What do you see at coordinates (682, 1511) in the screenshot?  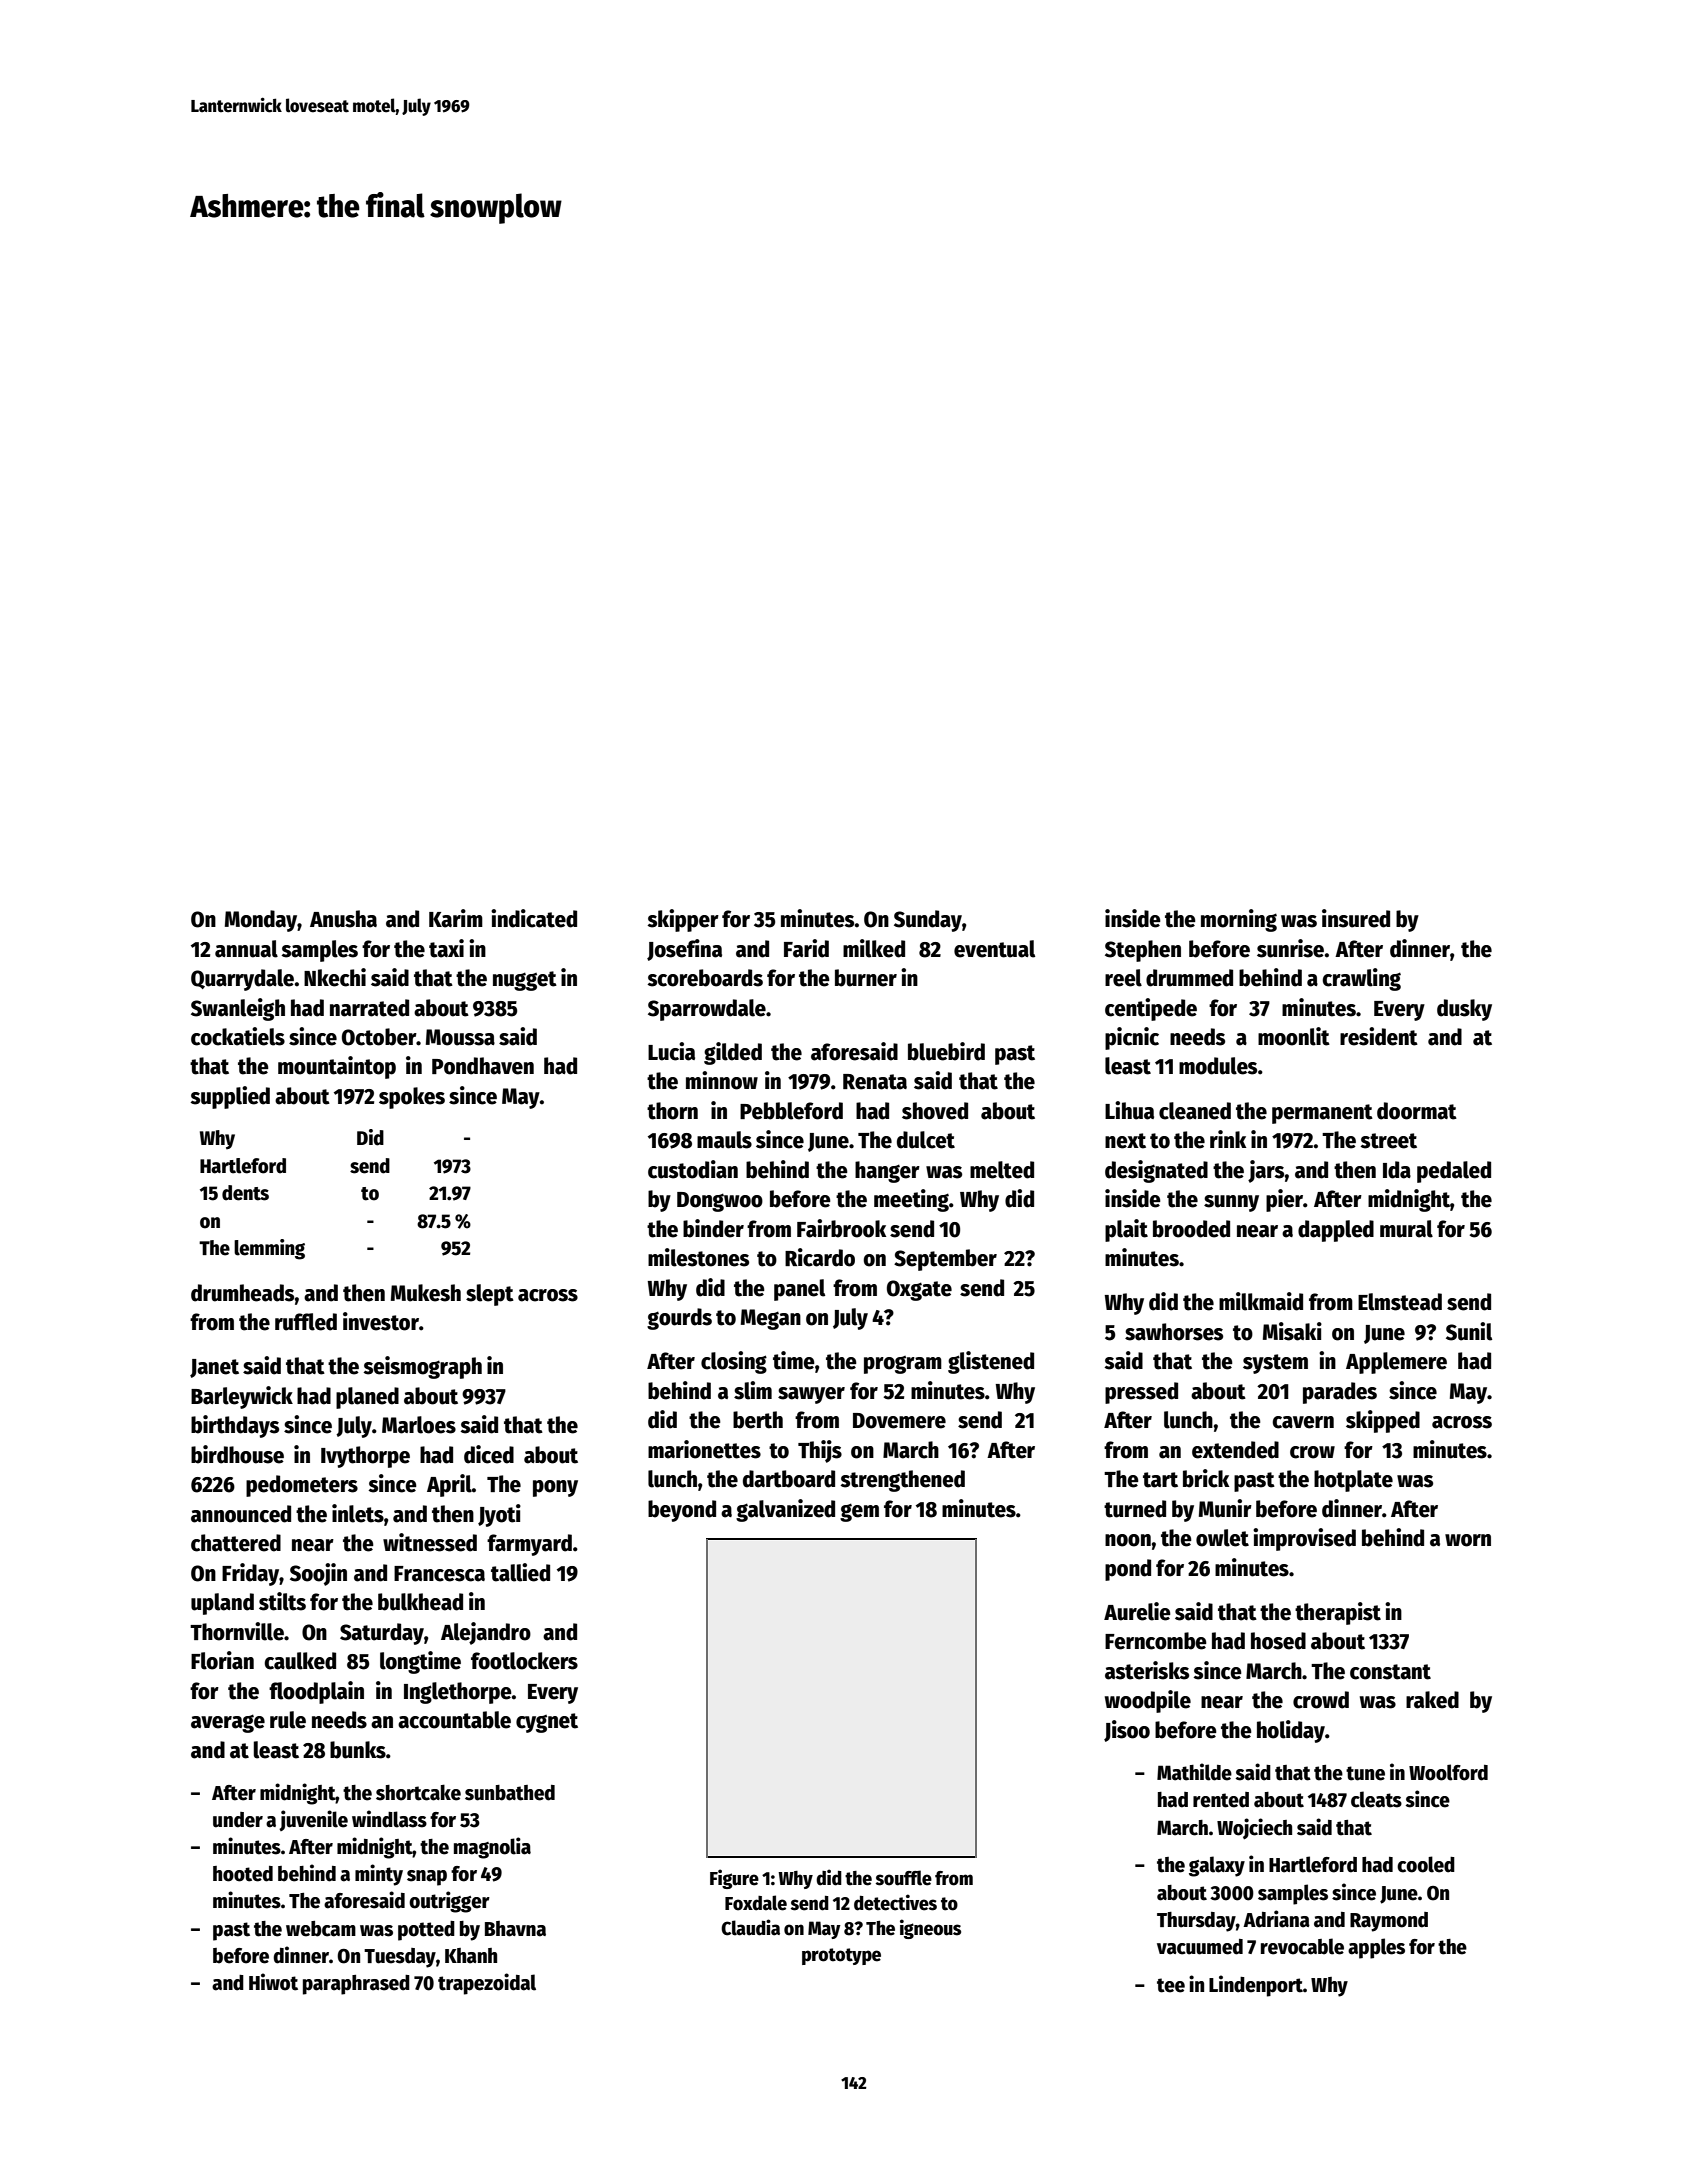 I see `beyond` at bounding box center [682, 1511].
